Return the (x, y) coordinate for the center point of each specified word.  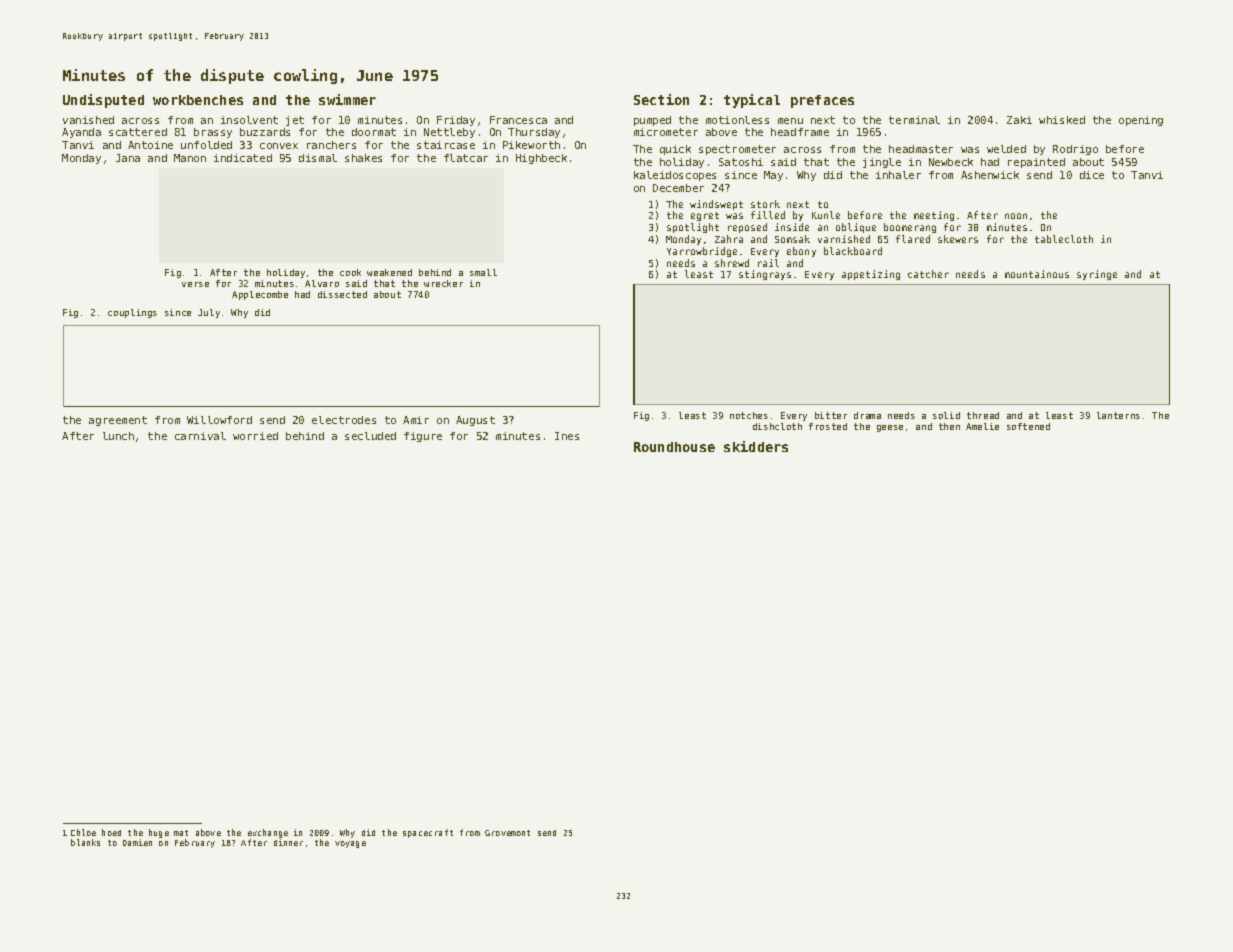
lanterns (1118, 415)
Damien (137, 842)
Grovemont (507, 833)
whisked (1062, 120)
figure (423, 437)
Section (661, 99)
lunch (118, 436)
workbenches (198, 100)
